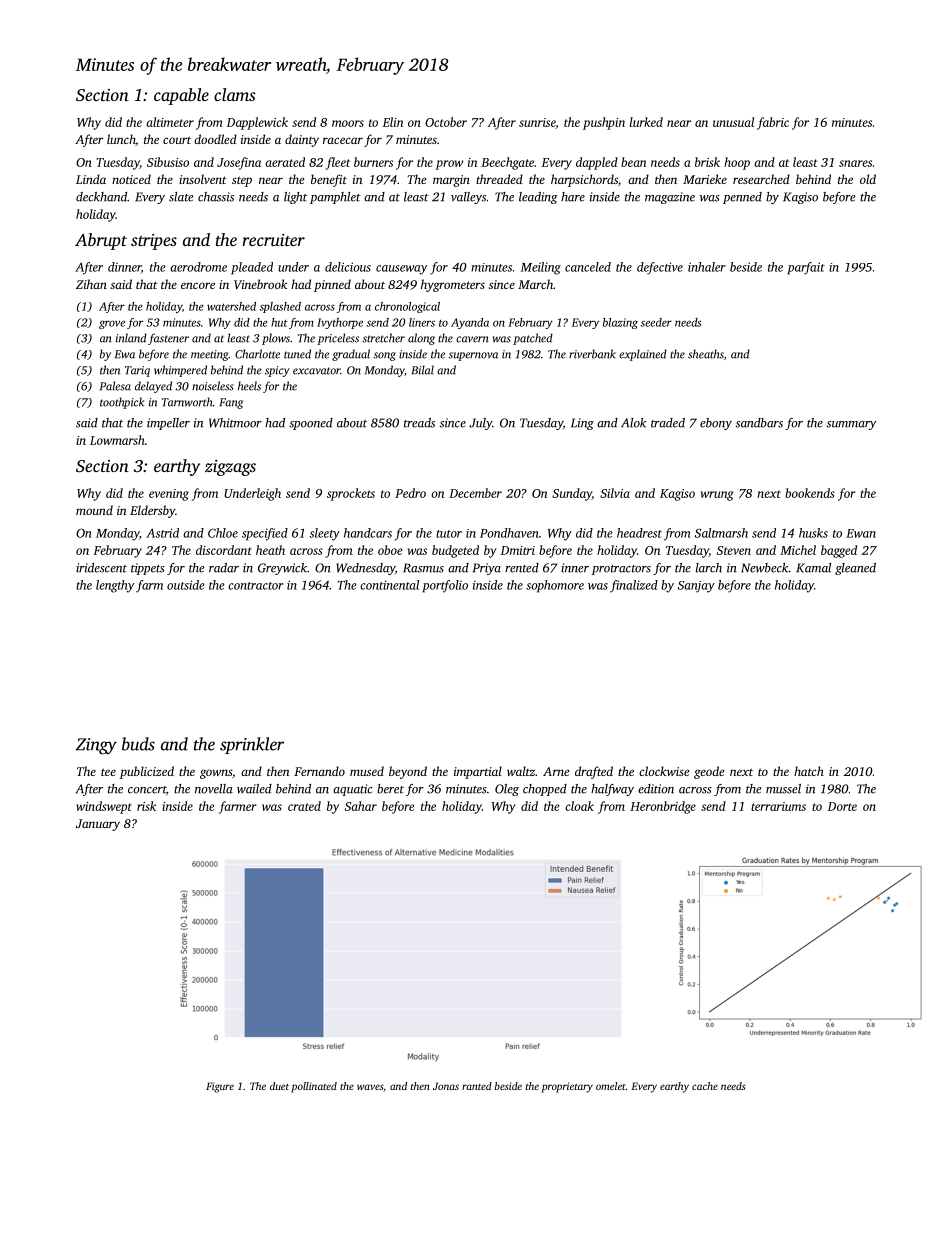 This document has height=1233, width=952. I want to click on larch, so click(709, 568).
